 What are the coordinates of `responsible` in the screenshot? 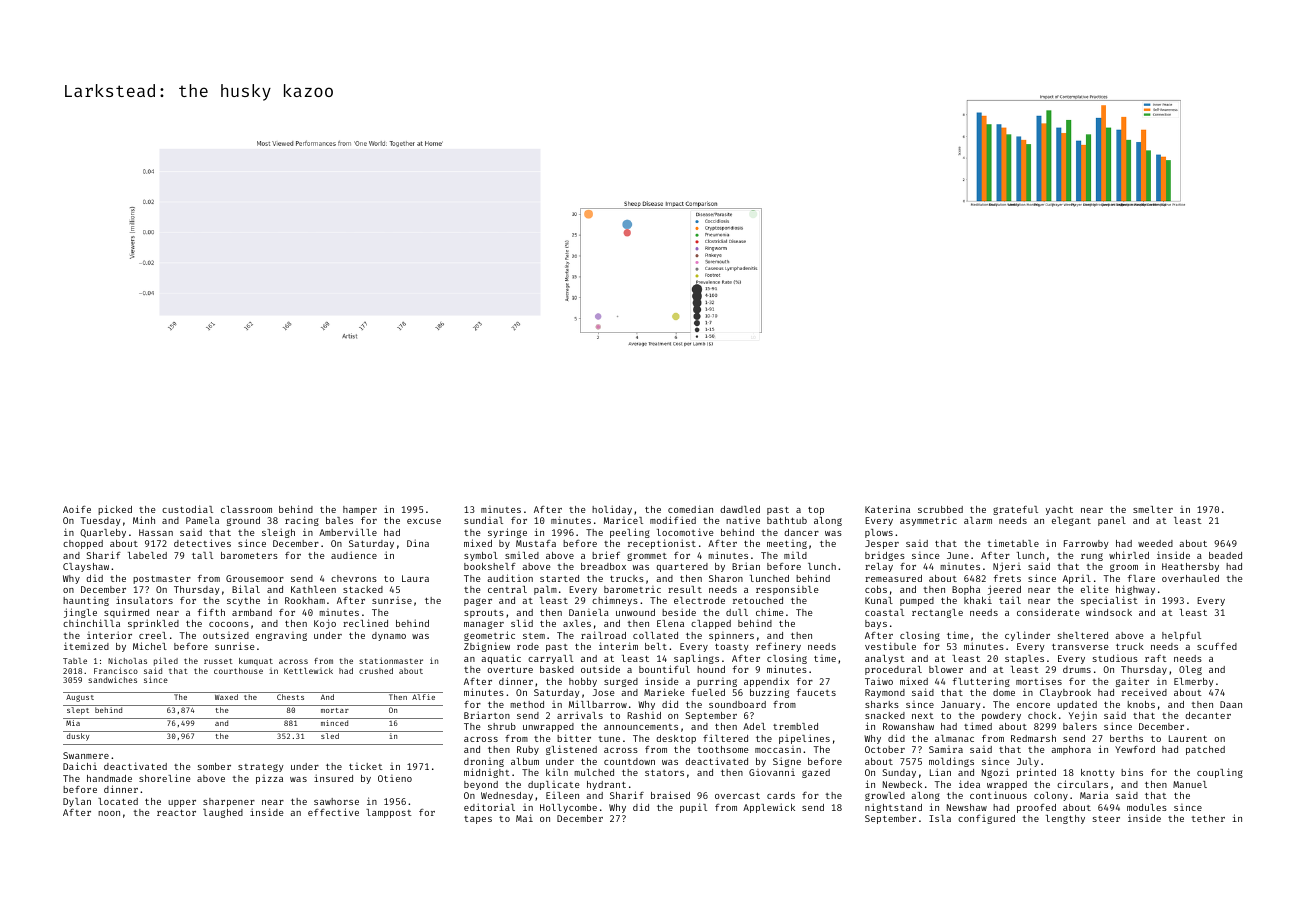 It's located at (787, 590).
